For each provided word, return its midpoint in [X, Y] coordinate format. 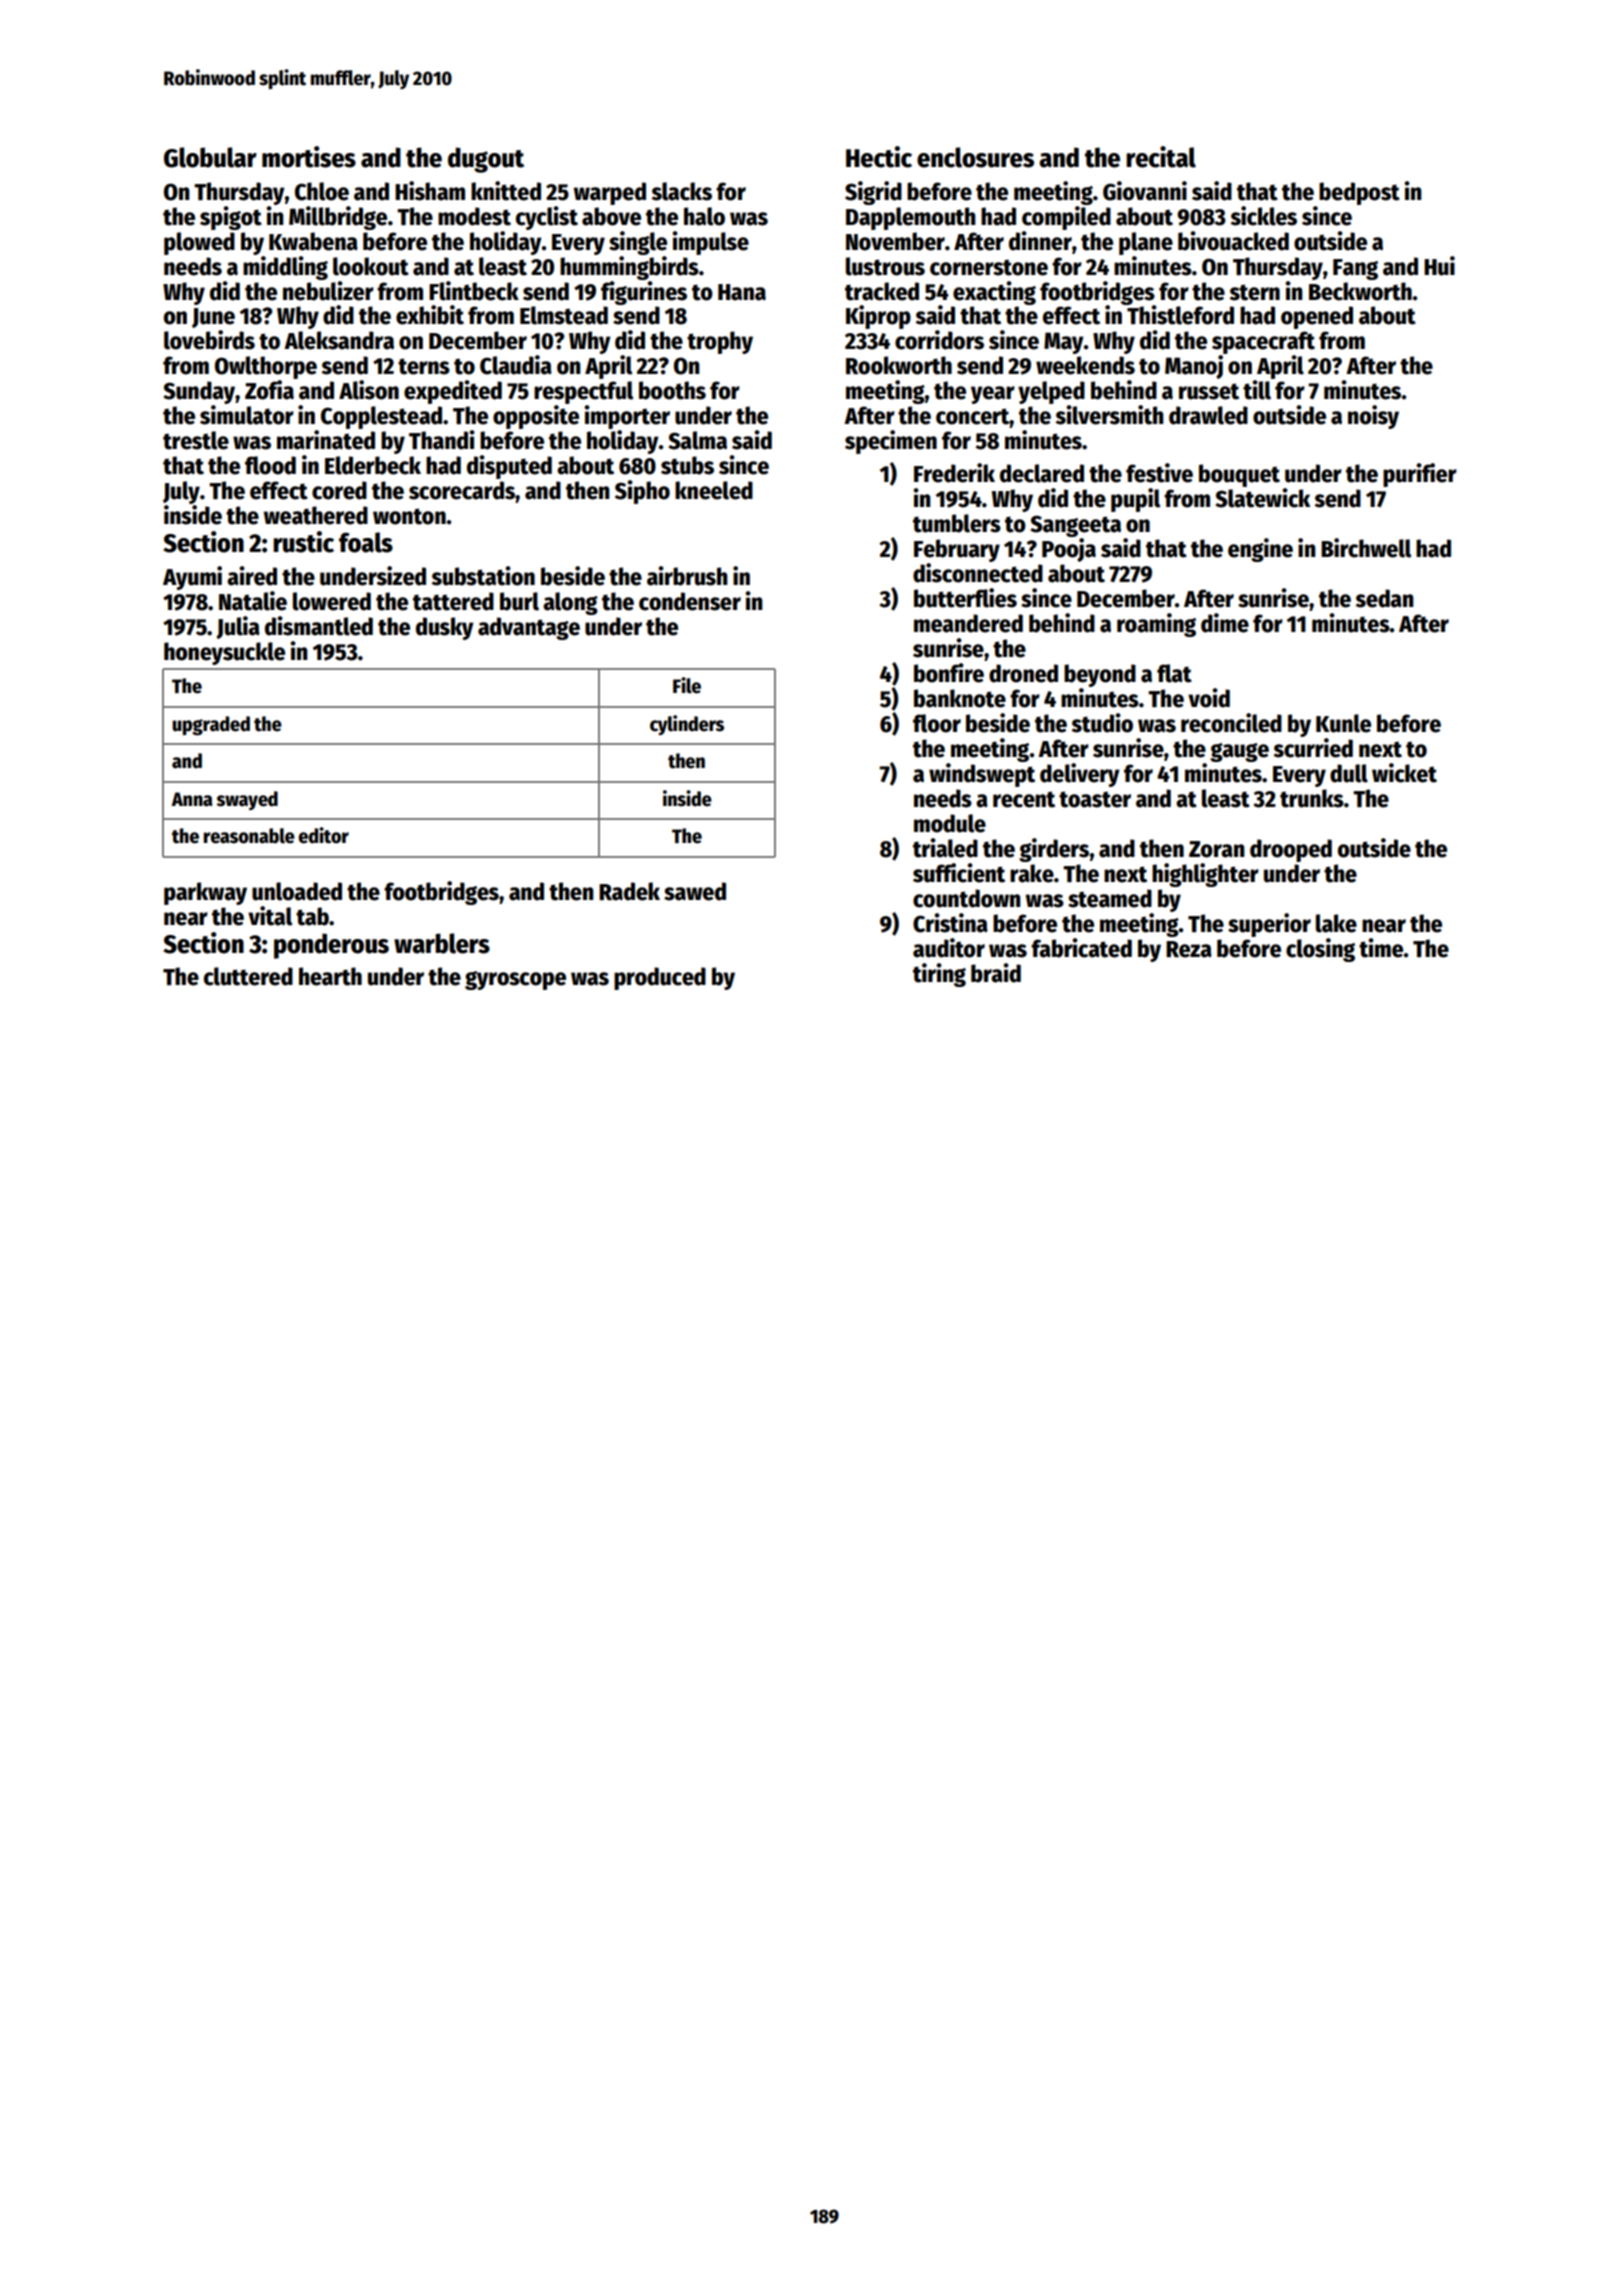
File [687, 685]
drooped [1291, 850]
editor [323, 835]
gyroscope [515, 980]
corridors [939, 340]
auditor [949, 948]
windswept [982, 775]
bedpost [1359, 193]
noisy [1373, 417]
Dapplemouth [911, 218]
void [1209, 698]
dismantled [319, 626]
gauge [1239, 752]
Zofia [269, 390]
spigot [231, 218]
